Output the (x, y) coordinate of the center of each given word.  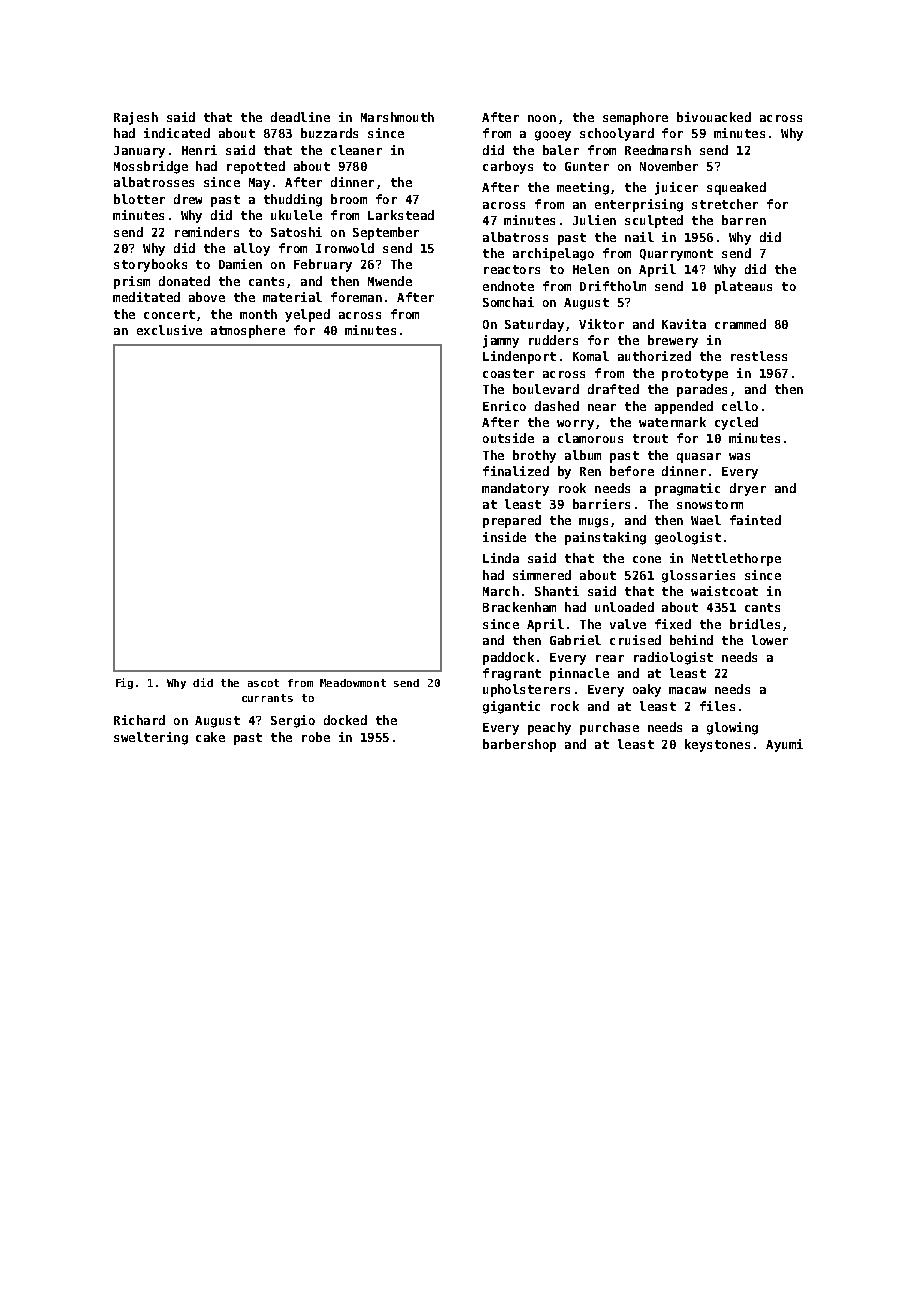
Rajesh (136, 118)
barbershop (519, 745)
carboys (508, 167)
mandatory (515, 489)
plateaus (743, 287)
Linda (501, 558)
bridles (755, 624)
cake (210, 737)
